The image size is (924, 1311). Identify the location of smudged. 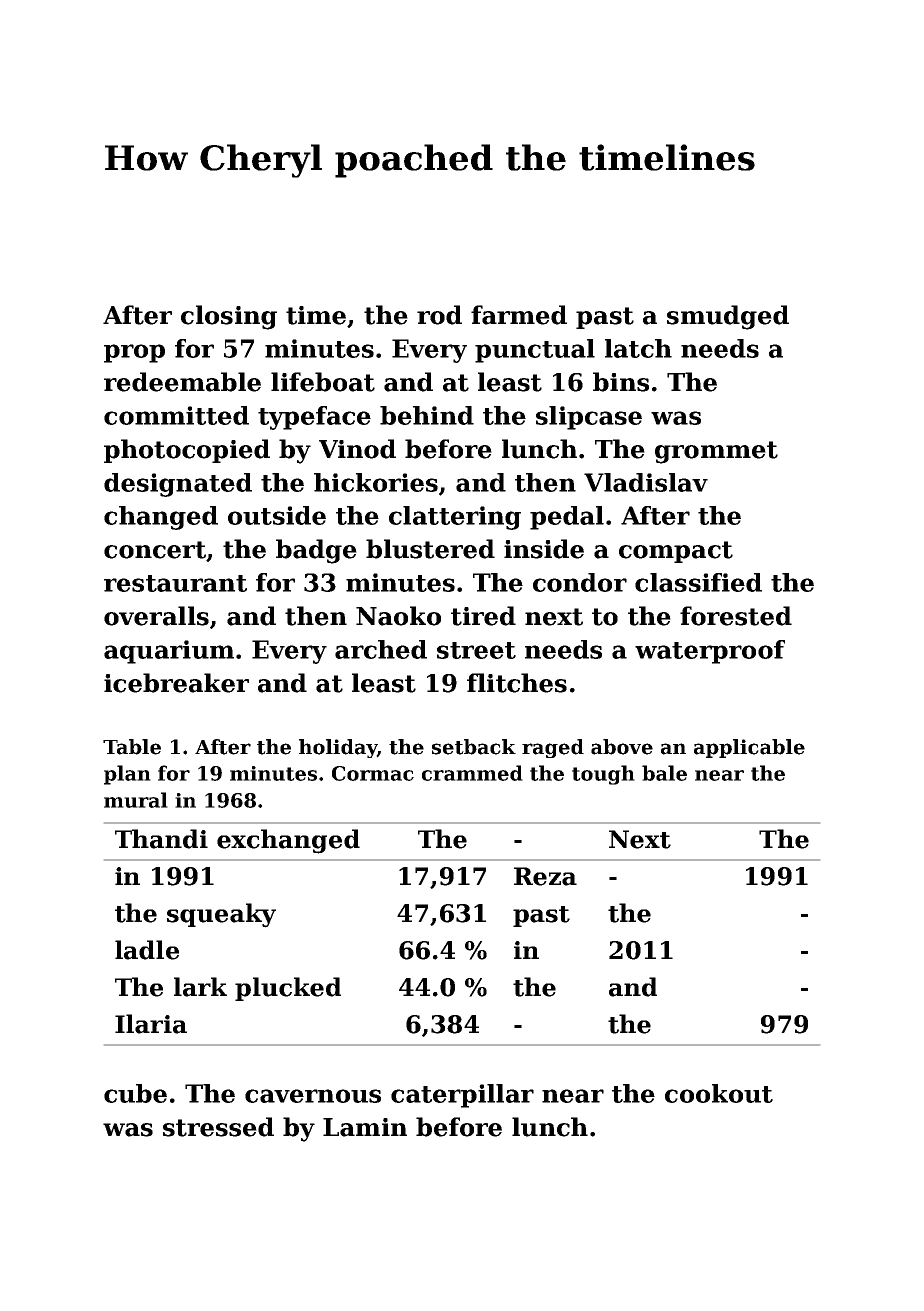
(728, 317).
